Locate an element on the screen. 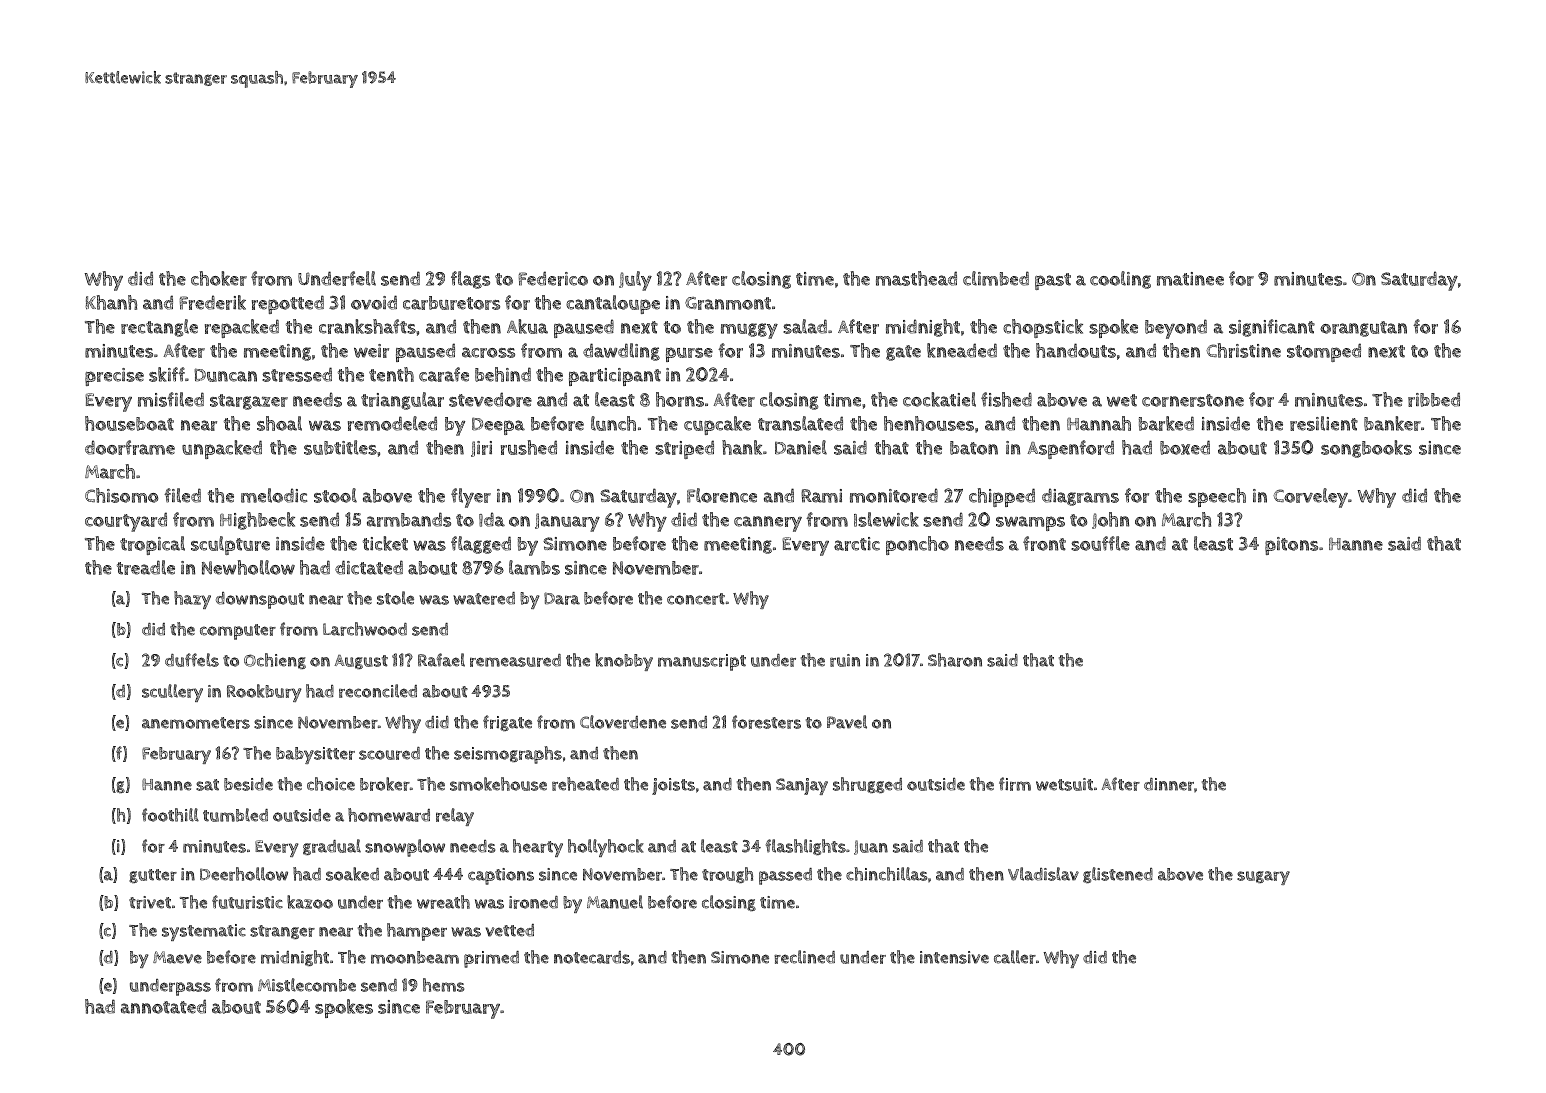  reheated is located at coordinates (585, 784).
